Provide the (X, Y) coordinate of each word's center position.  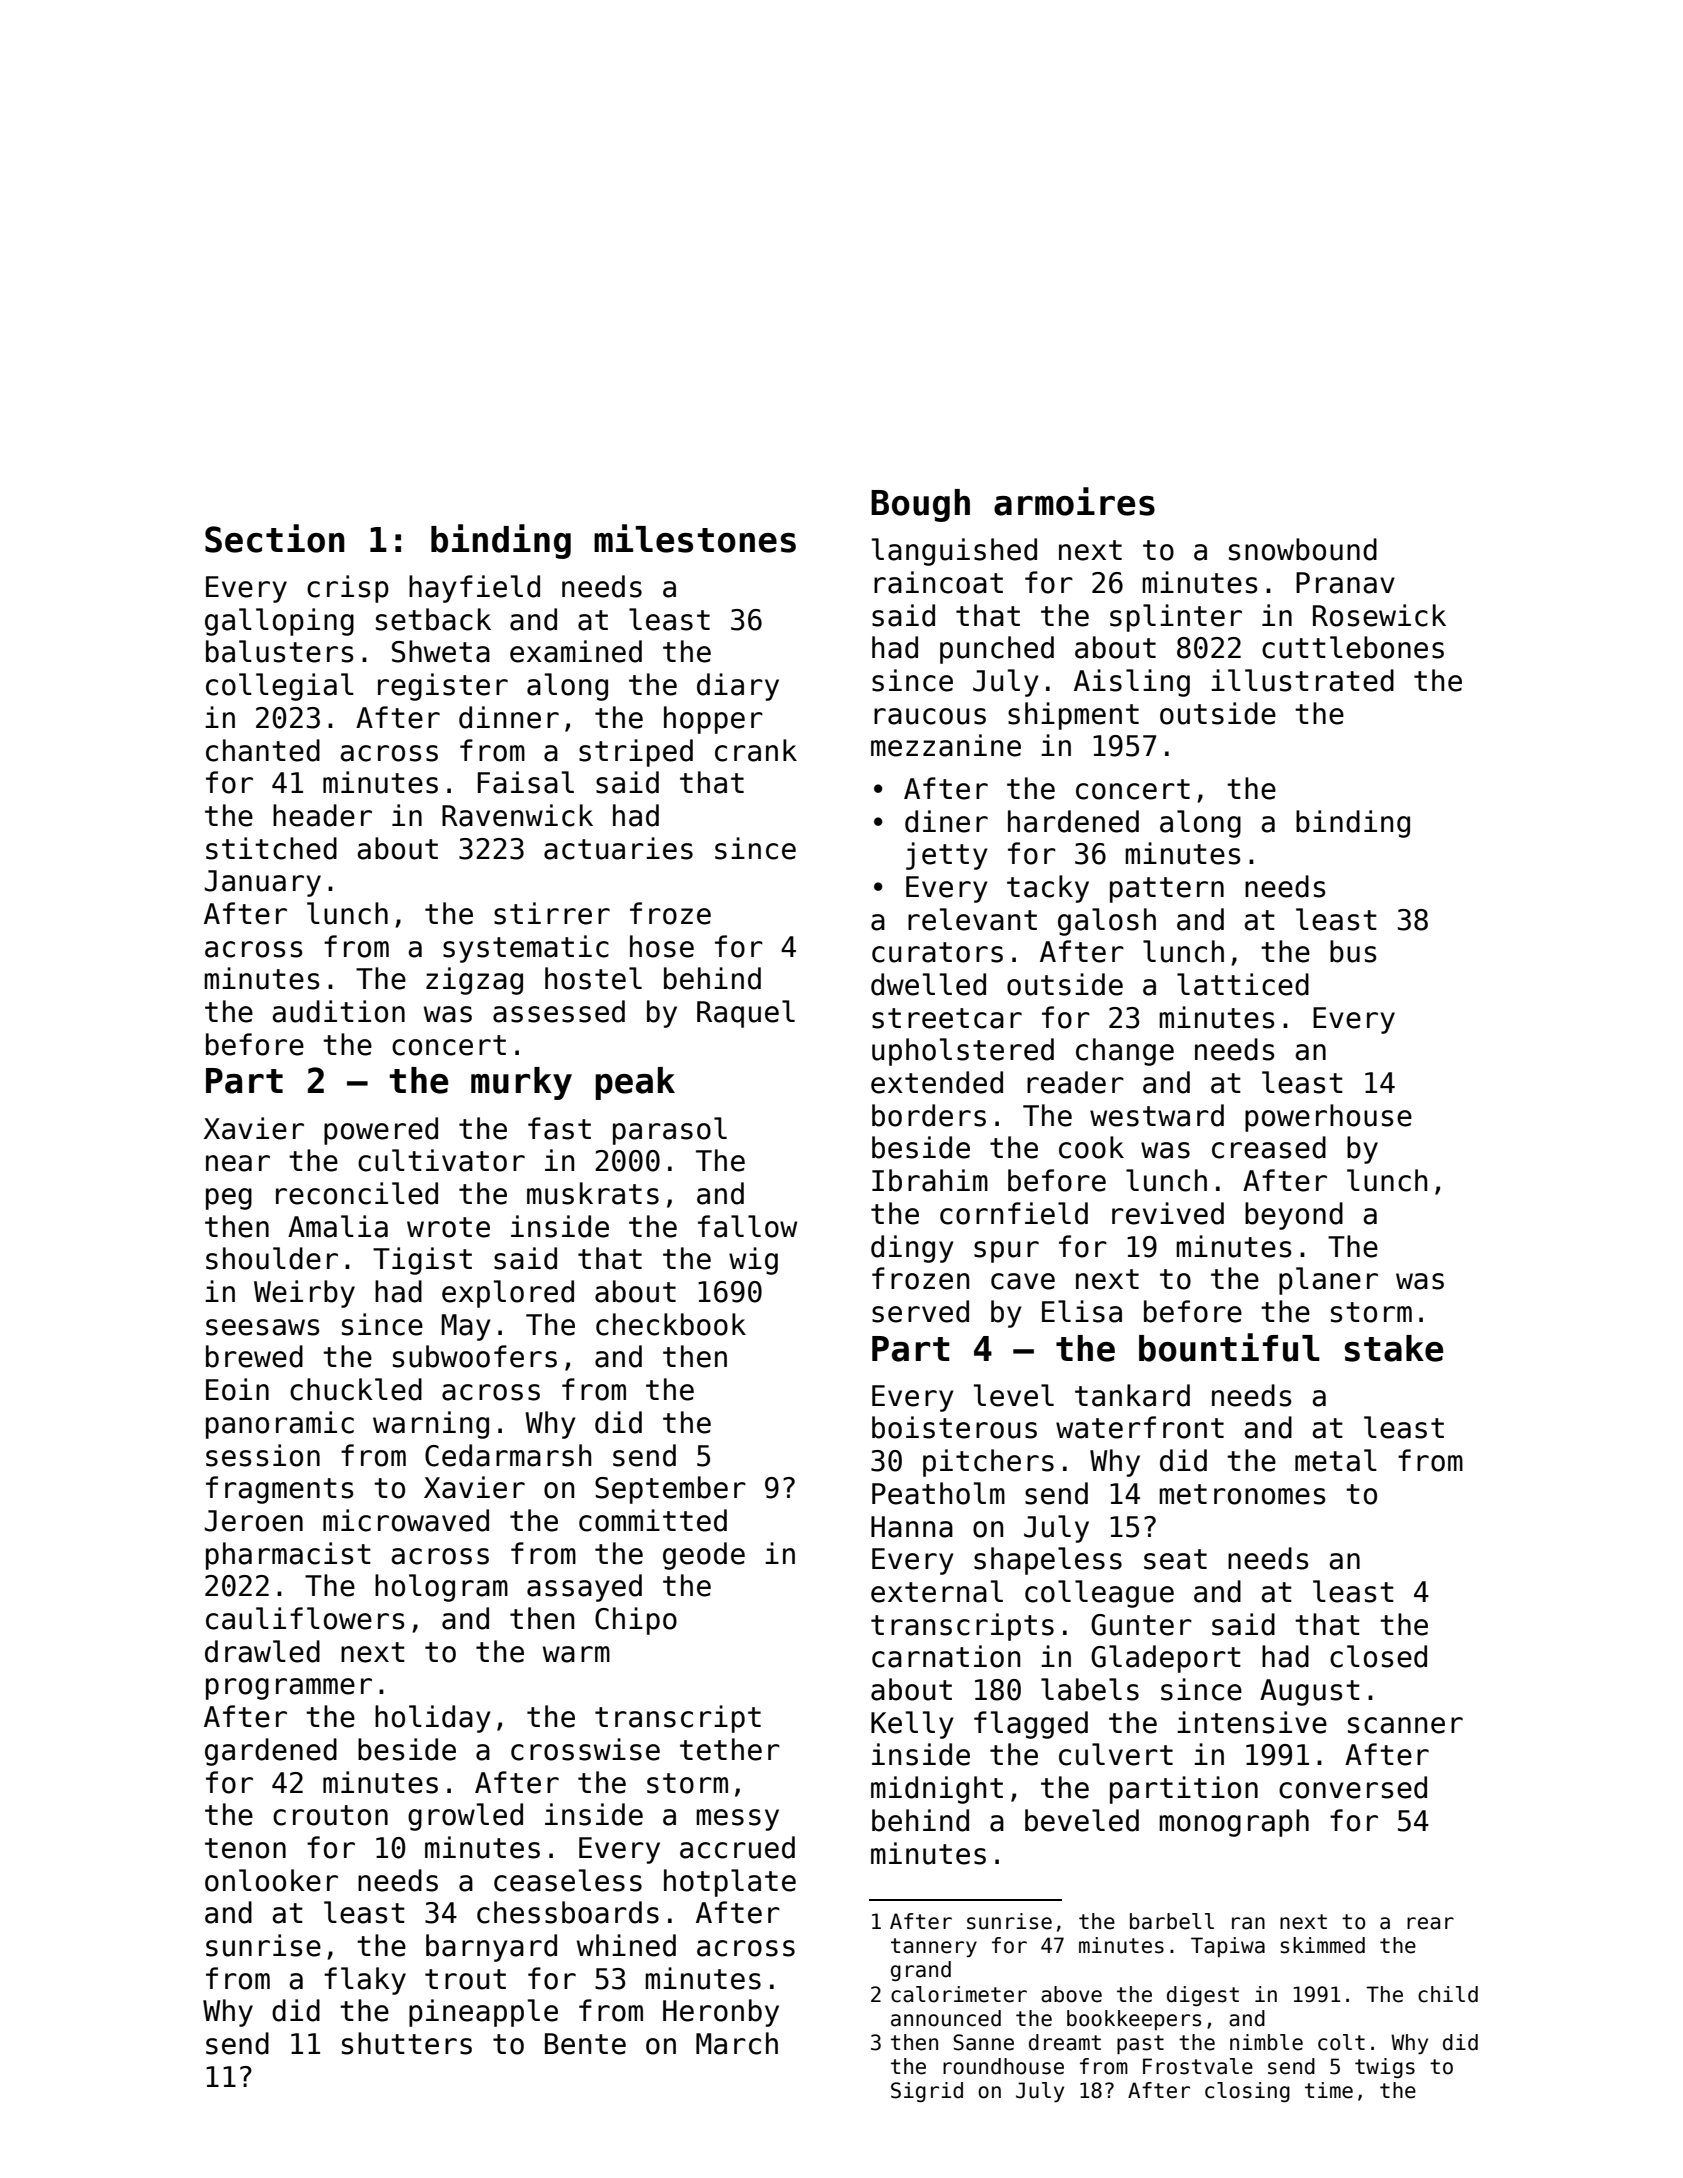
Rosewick (1379, 615)
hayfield (474, 589)
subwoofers (475, 1356)
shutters (407, 2043)
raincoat (938, 582)
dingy (912, 1249)
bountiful (1229, 1347)
